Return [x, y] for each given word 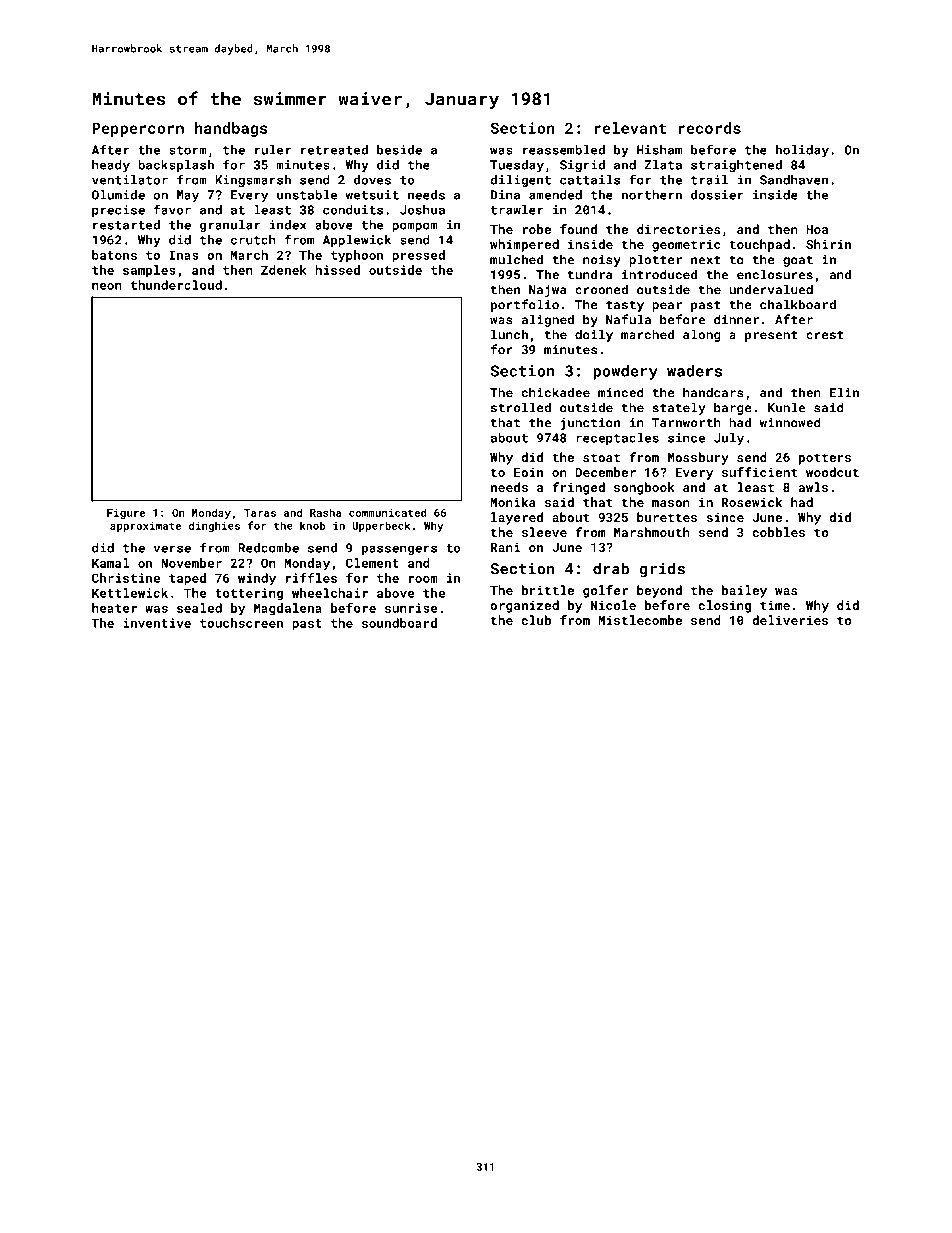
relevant [630, 128]
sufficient [760, 472]
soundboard [399, 623]
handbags [231, 129]
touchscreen [241, 623]
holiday [802, 151]
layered [517, 518]
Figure [126, 514]
